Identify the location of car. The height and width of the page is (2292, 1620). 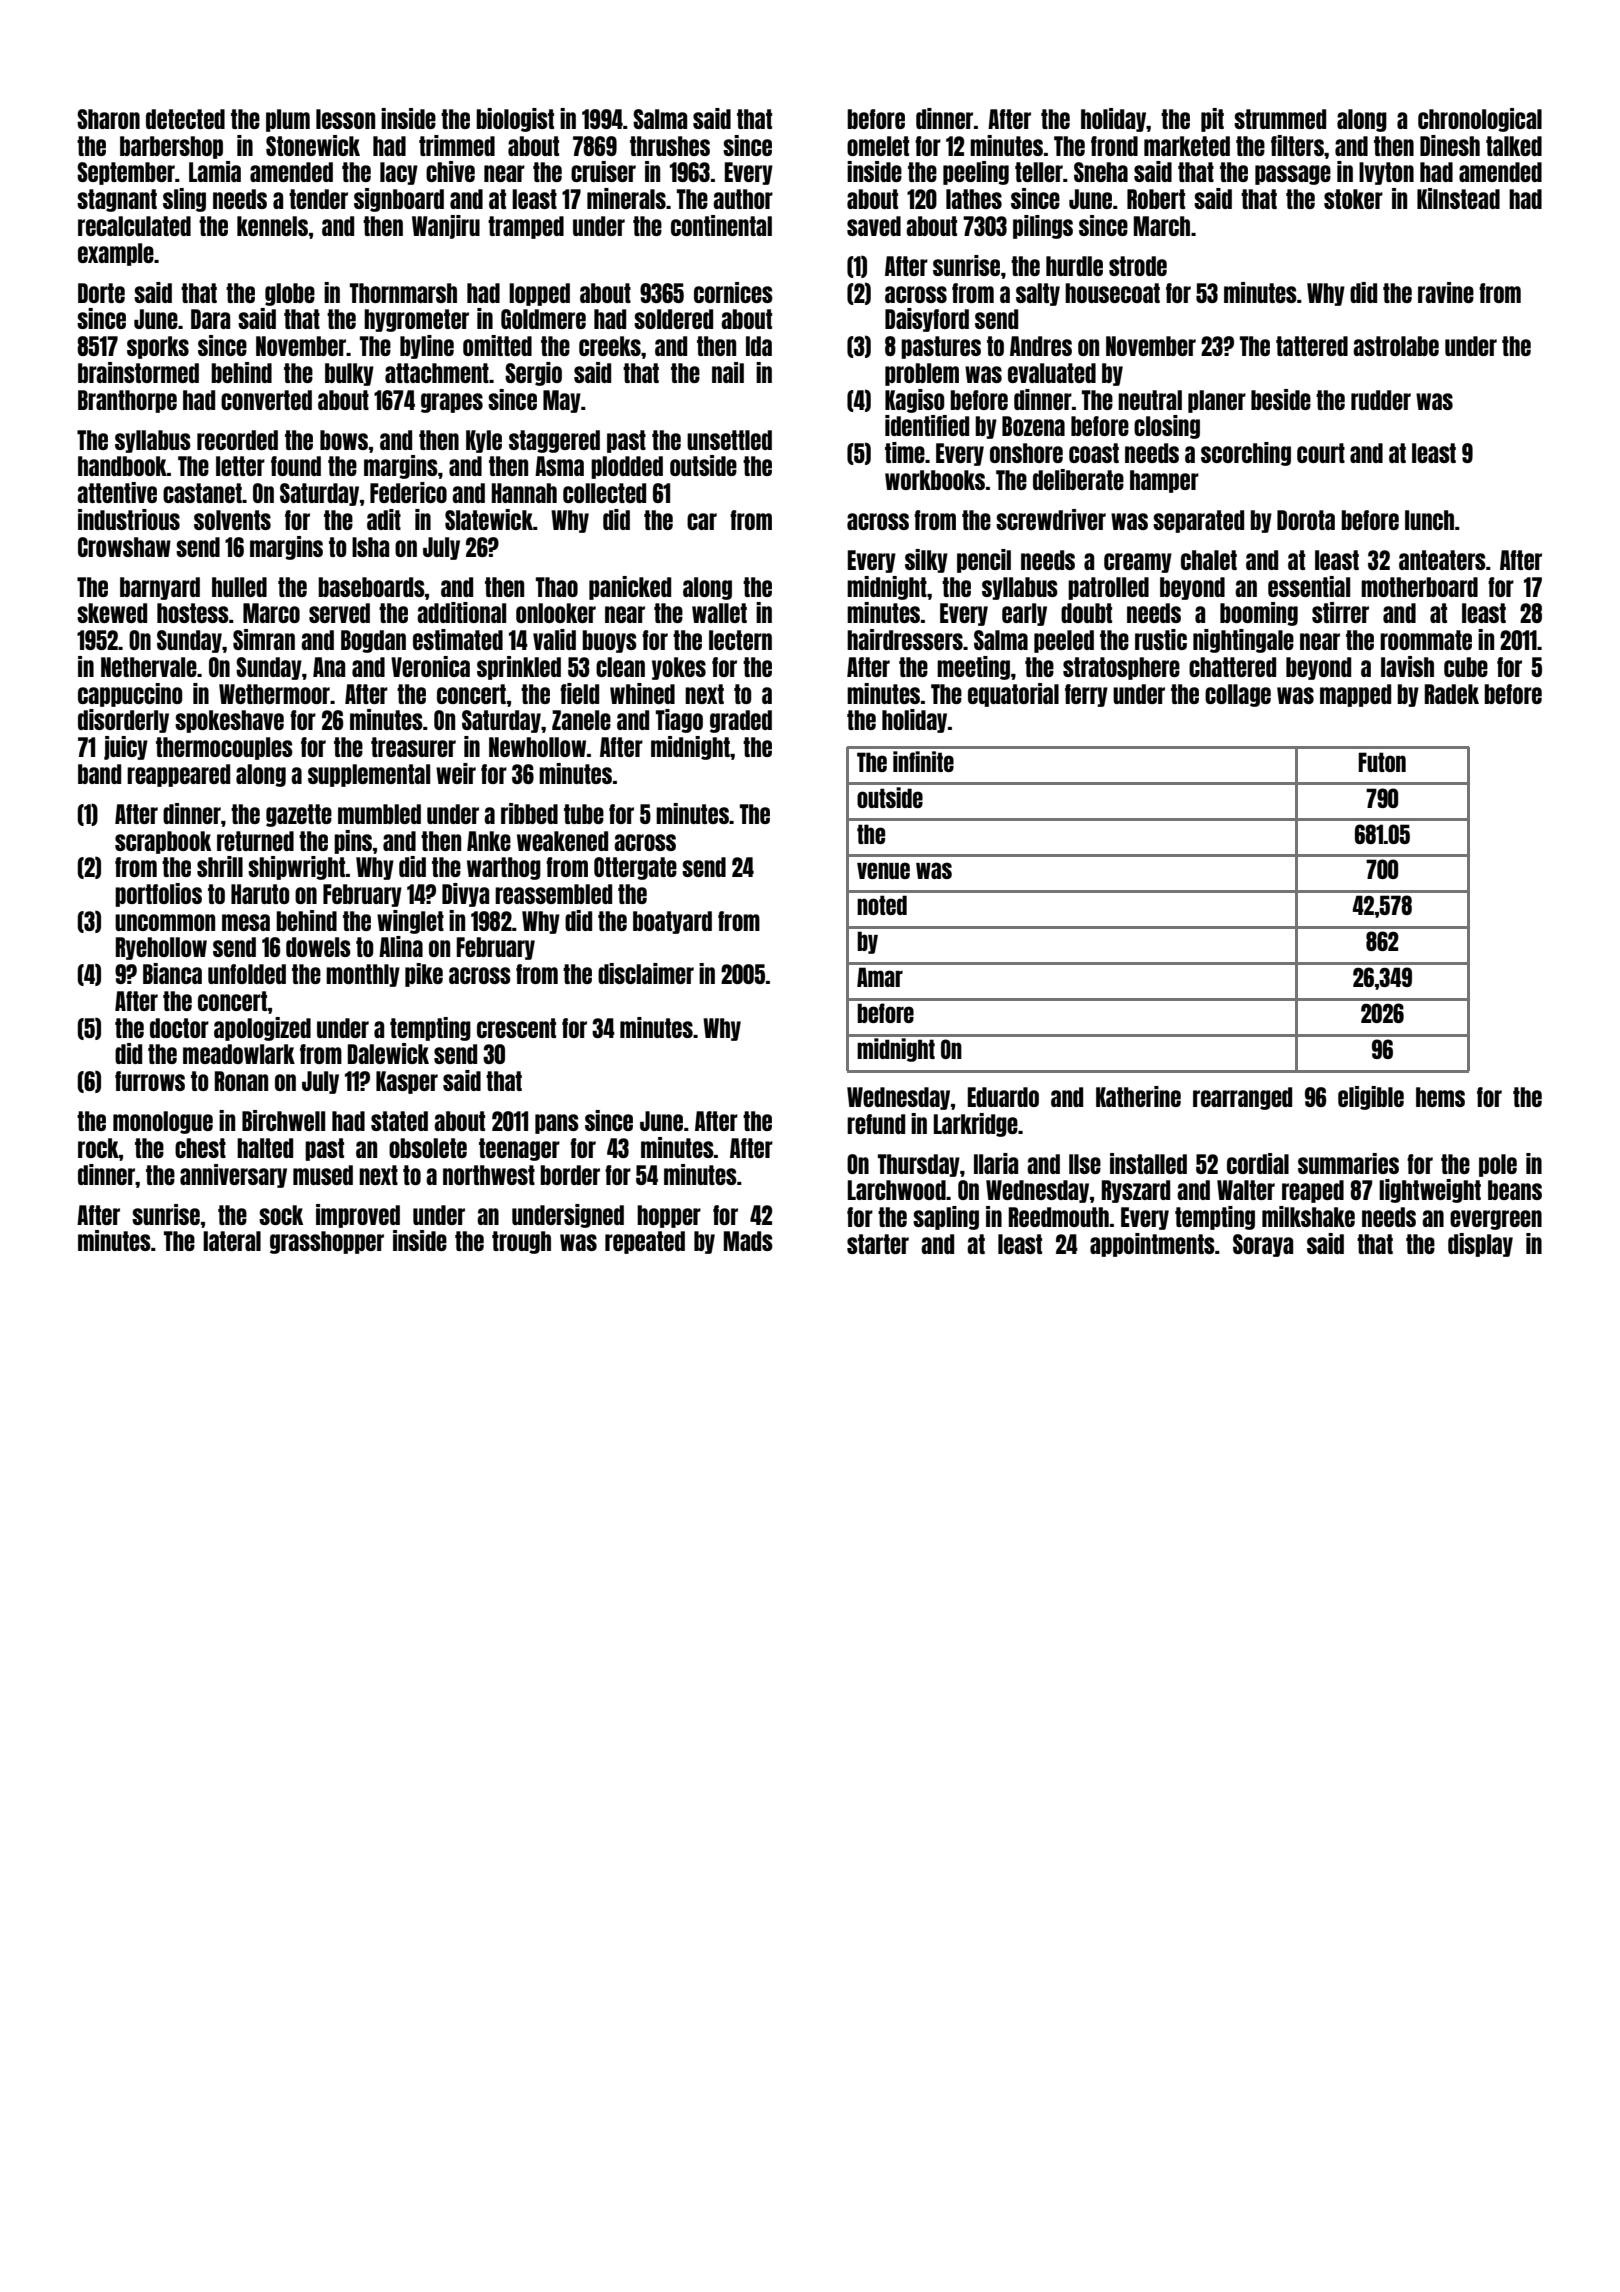
(702, 521).
